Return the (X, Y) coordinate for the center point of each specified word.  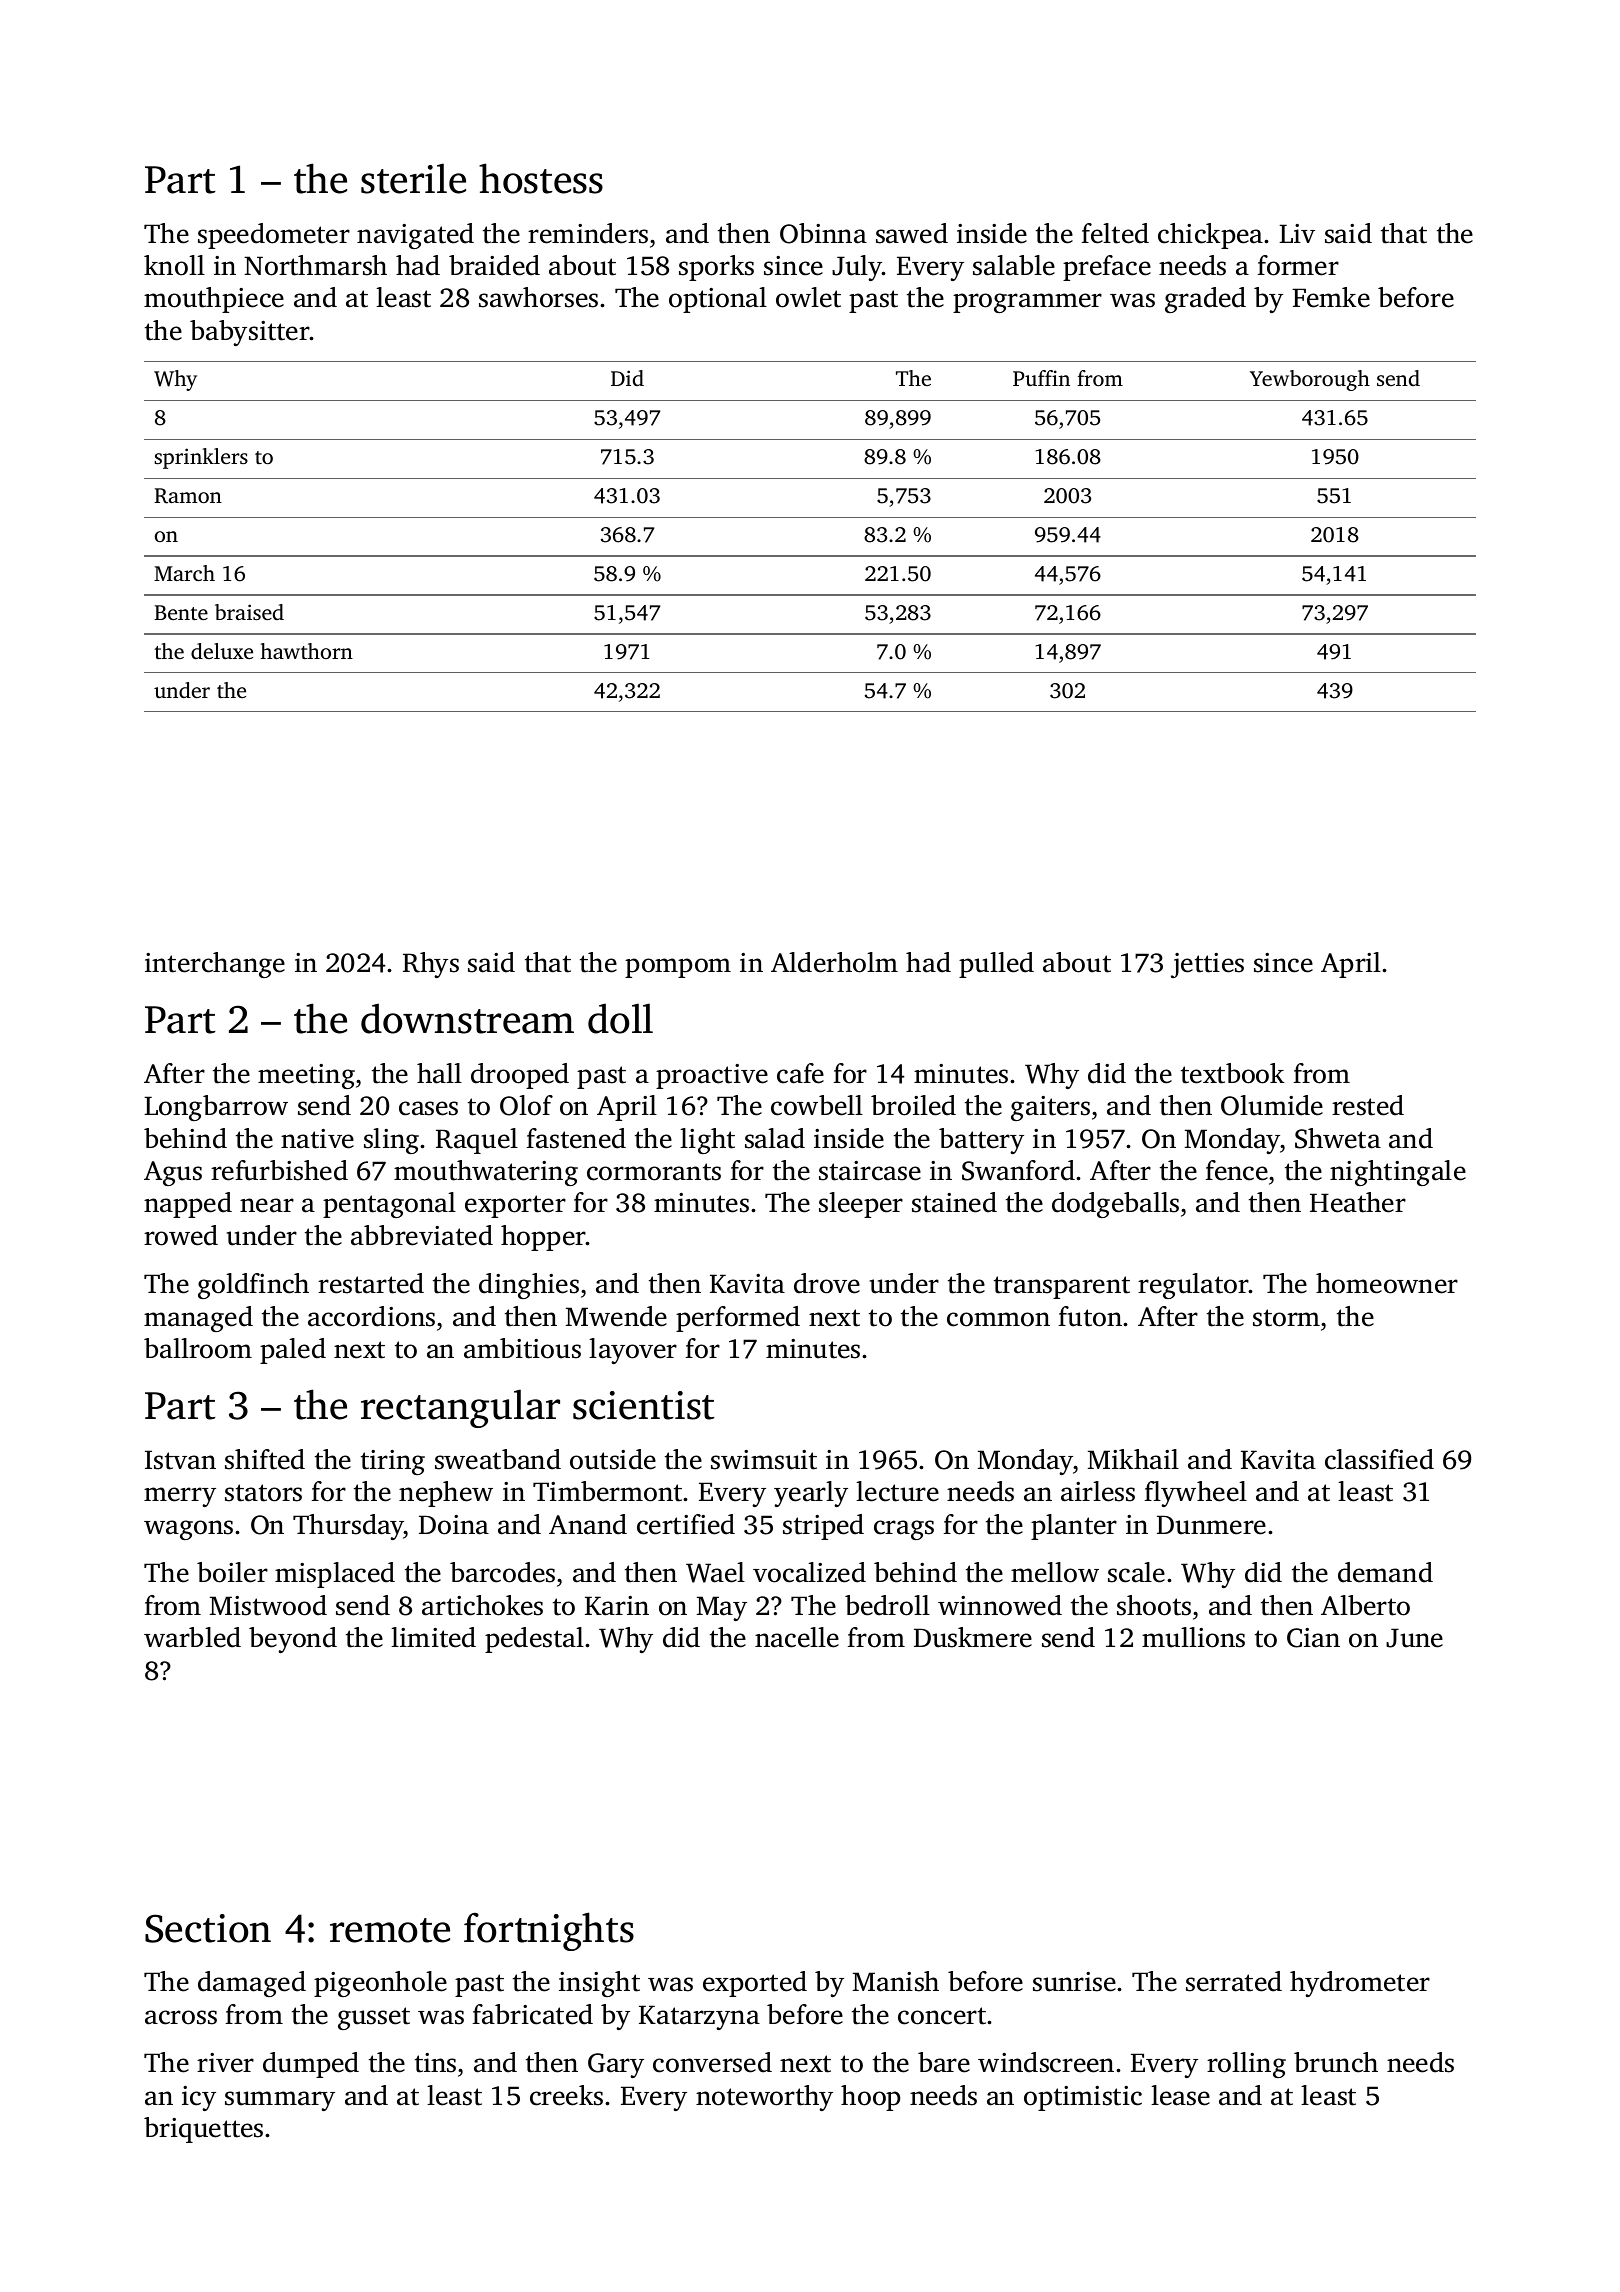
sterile (413, 178)
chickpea (1210, 236)
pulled (996, 965)
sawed (912, 233)
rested (1368, 1105)
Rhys (431, 965)
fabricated (533, 2014)
